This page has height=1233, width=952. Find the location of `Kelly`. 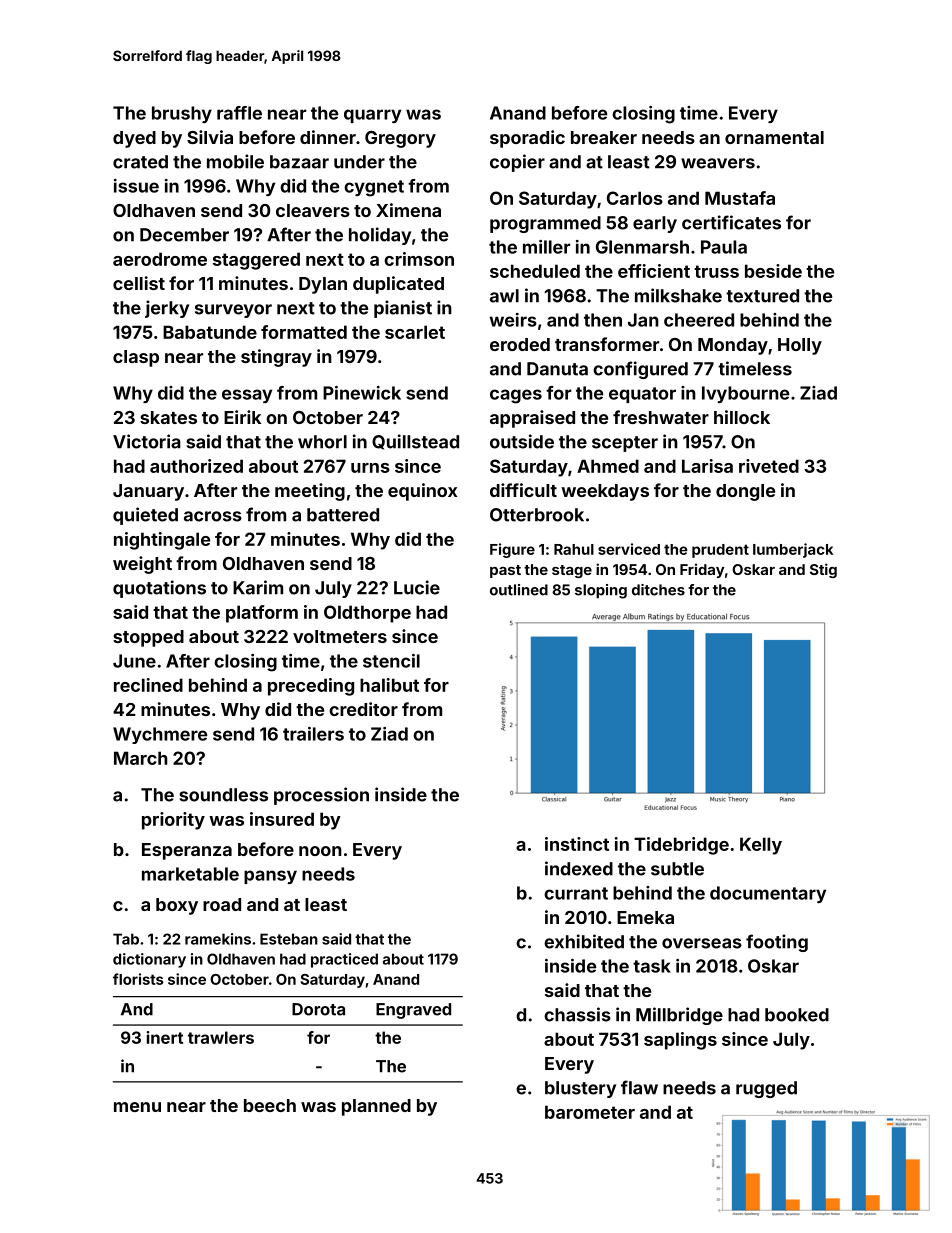

Kelly is located at coordinates (761, 846).
